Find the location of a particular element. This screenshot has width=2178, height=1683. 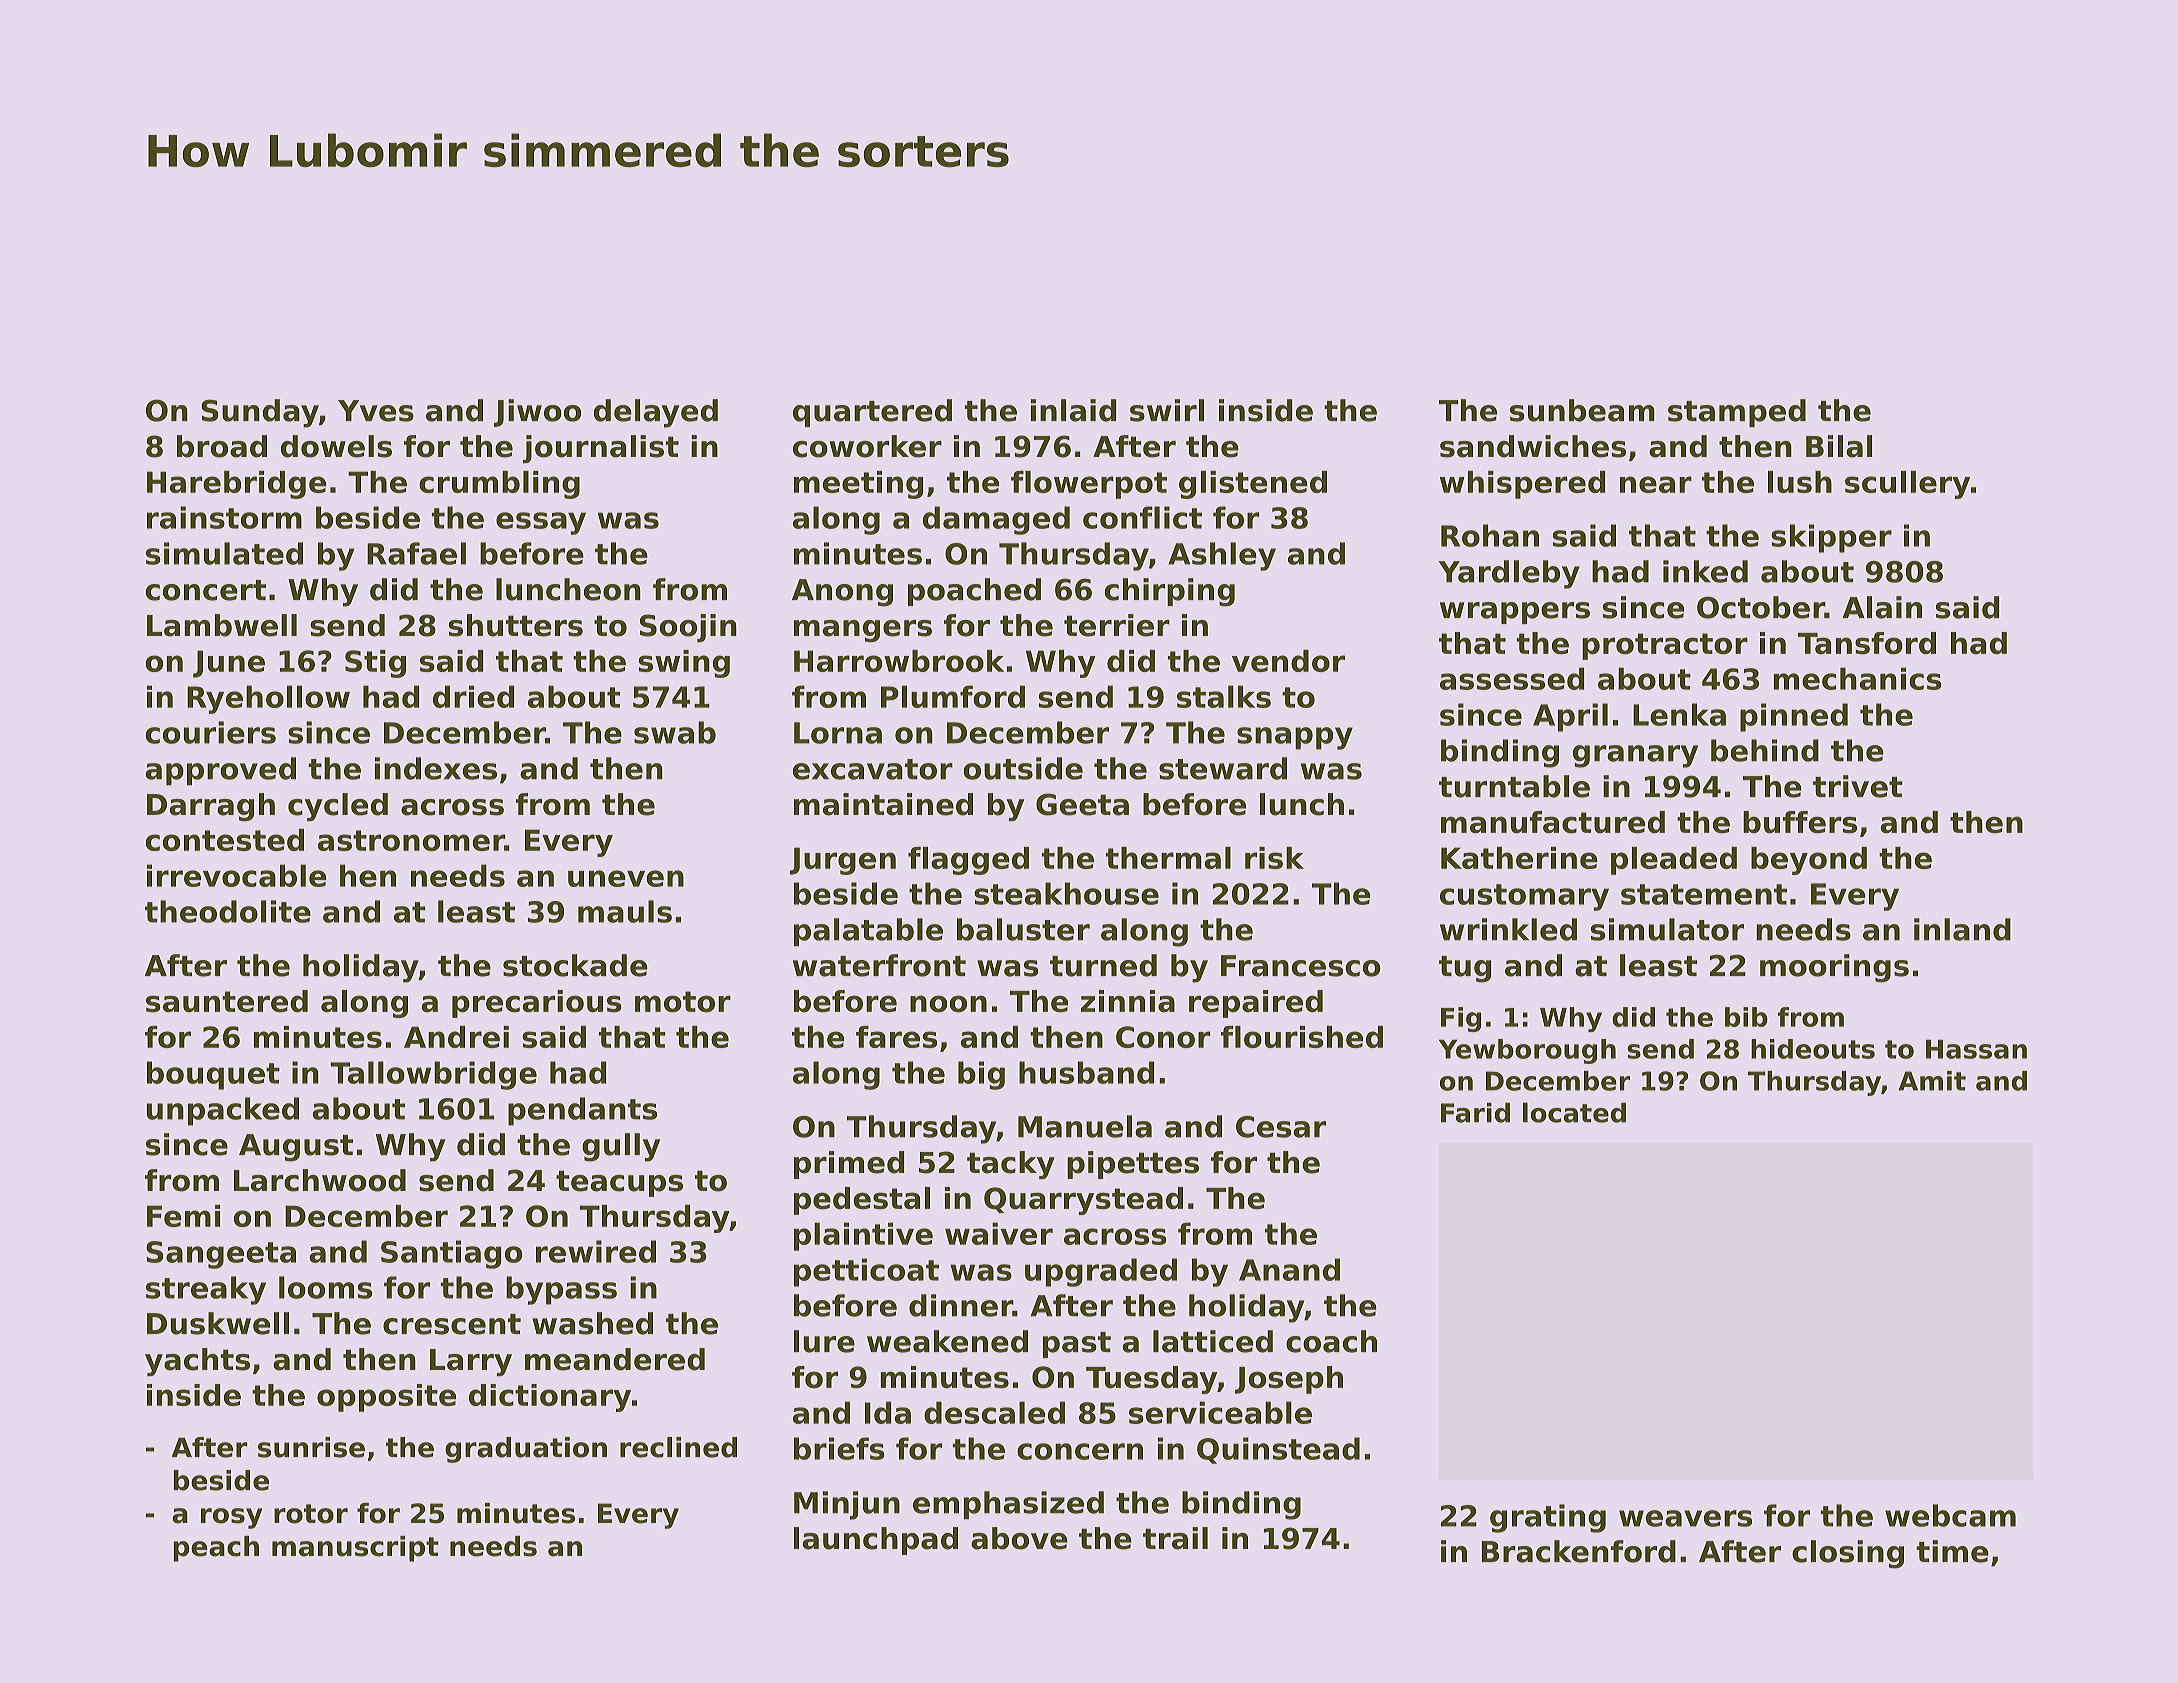

flourished is located at coordinates (1302, 1037).
